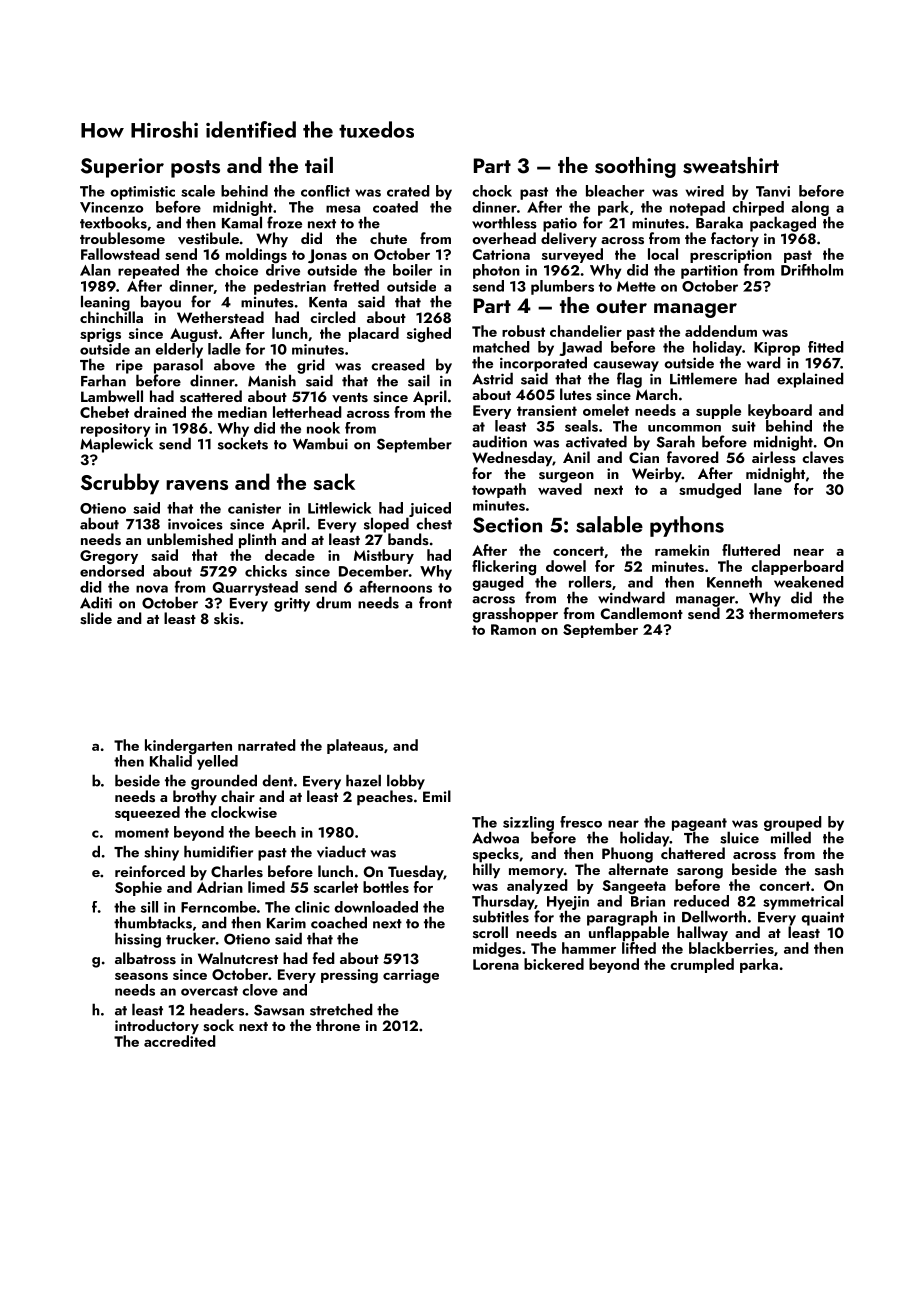 Image resolution: width=924 pixels, height=1308 pixels. What do you see at coordinates (721, 331) in the image?
I see `addendum` at bounding box center [721, 331].
